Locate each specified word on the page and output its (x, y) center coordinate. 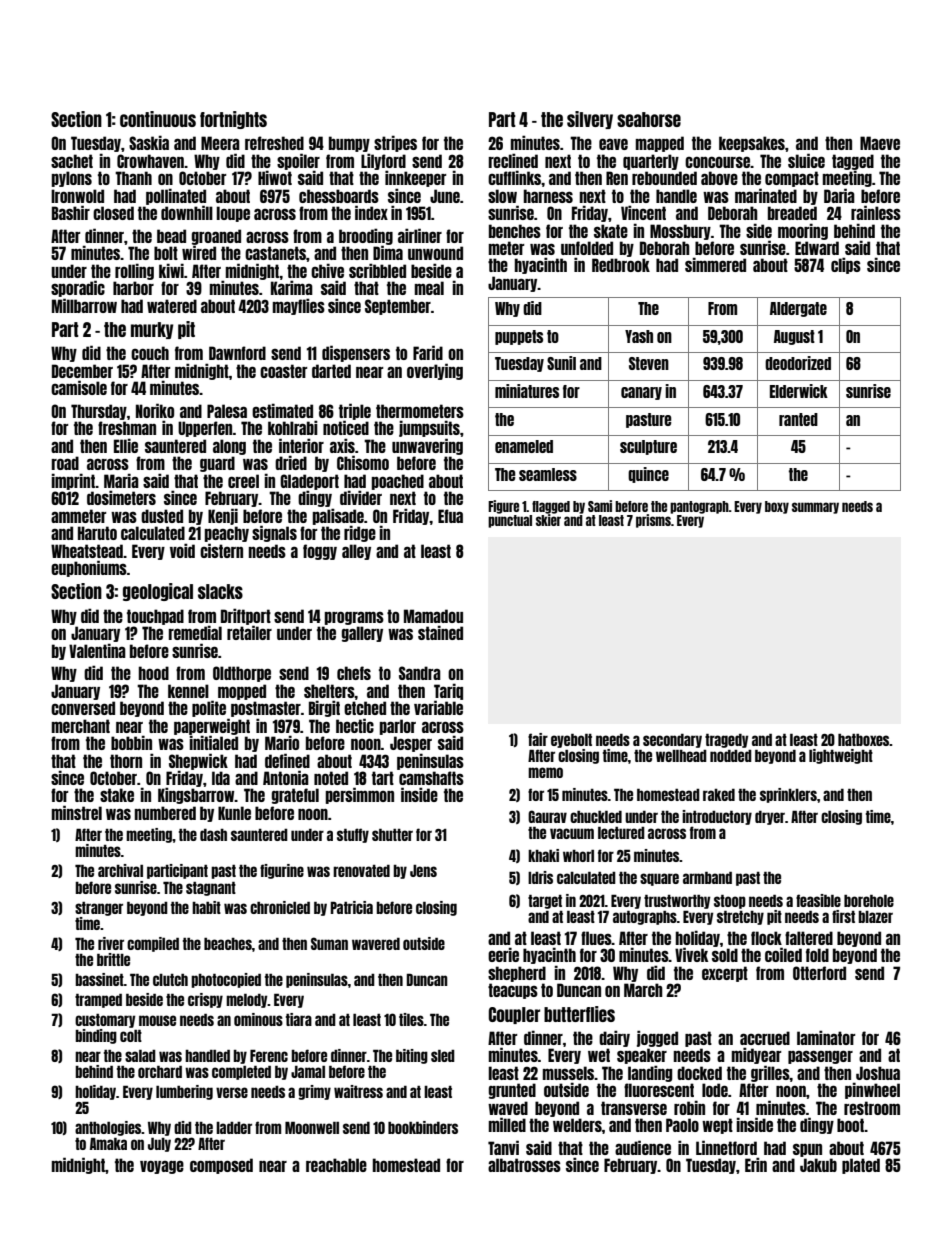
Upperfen (205, 429)
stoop (730, 902)
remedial (195, 632)
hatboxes (864, 740)
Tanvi (503, 1147)
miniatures (527, 391)
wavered (376, 944)
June (445, 196)
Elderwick (799, 391)
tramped (98, 1001)
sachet (72, 161)
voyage (162, 1167)
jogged (657, 1038)
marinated (766, 195)
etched (365, 708)
